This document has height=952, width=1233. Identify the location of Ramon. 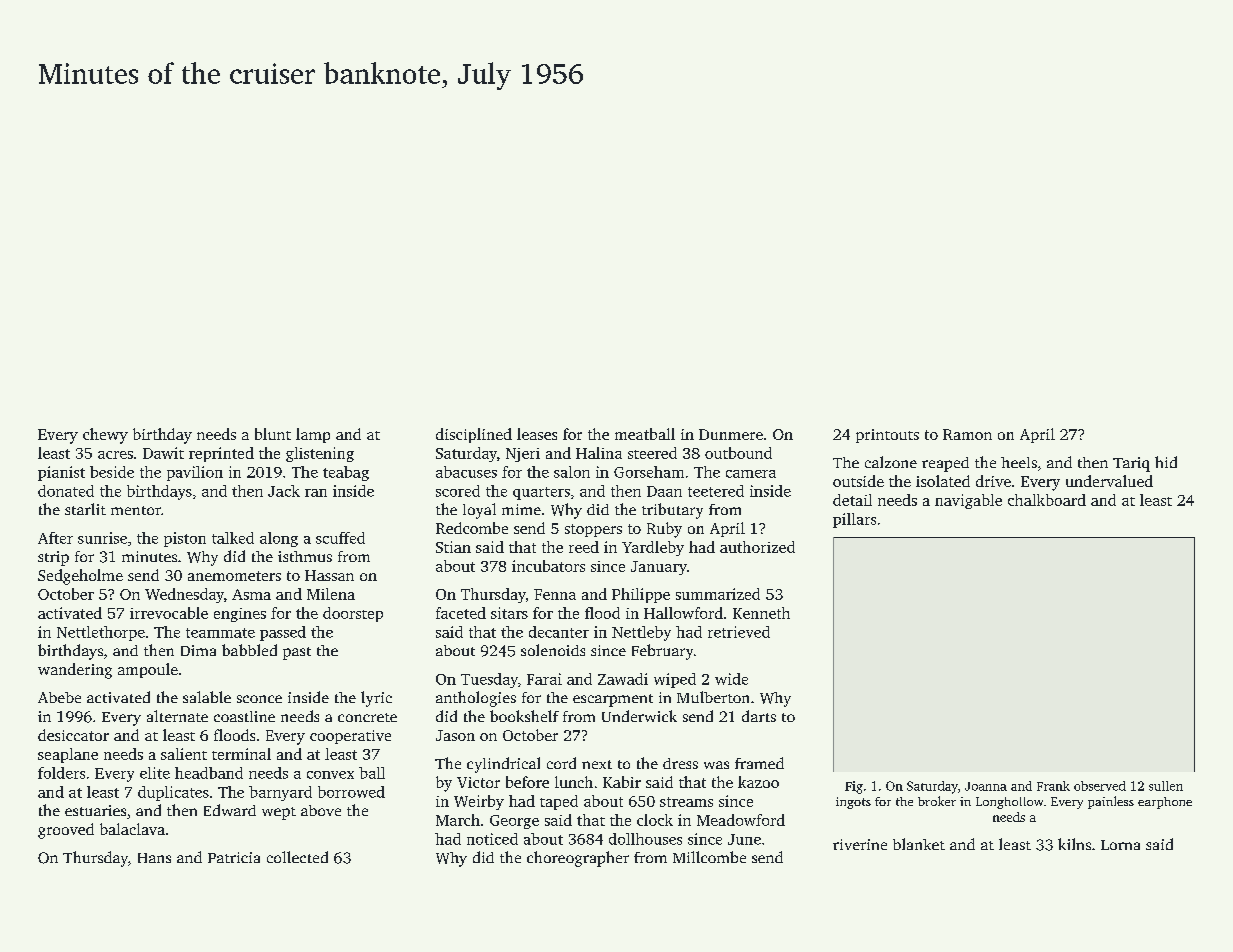
(967, 434).
